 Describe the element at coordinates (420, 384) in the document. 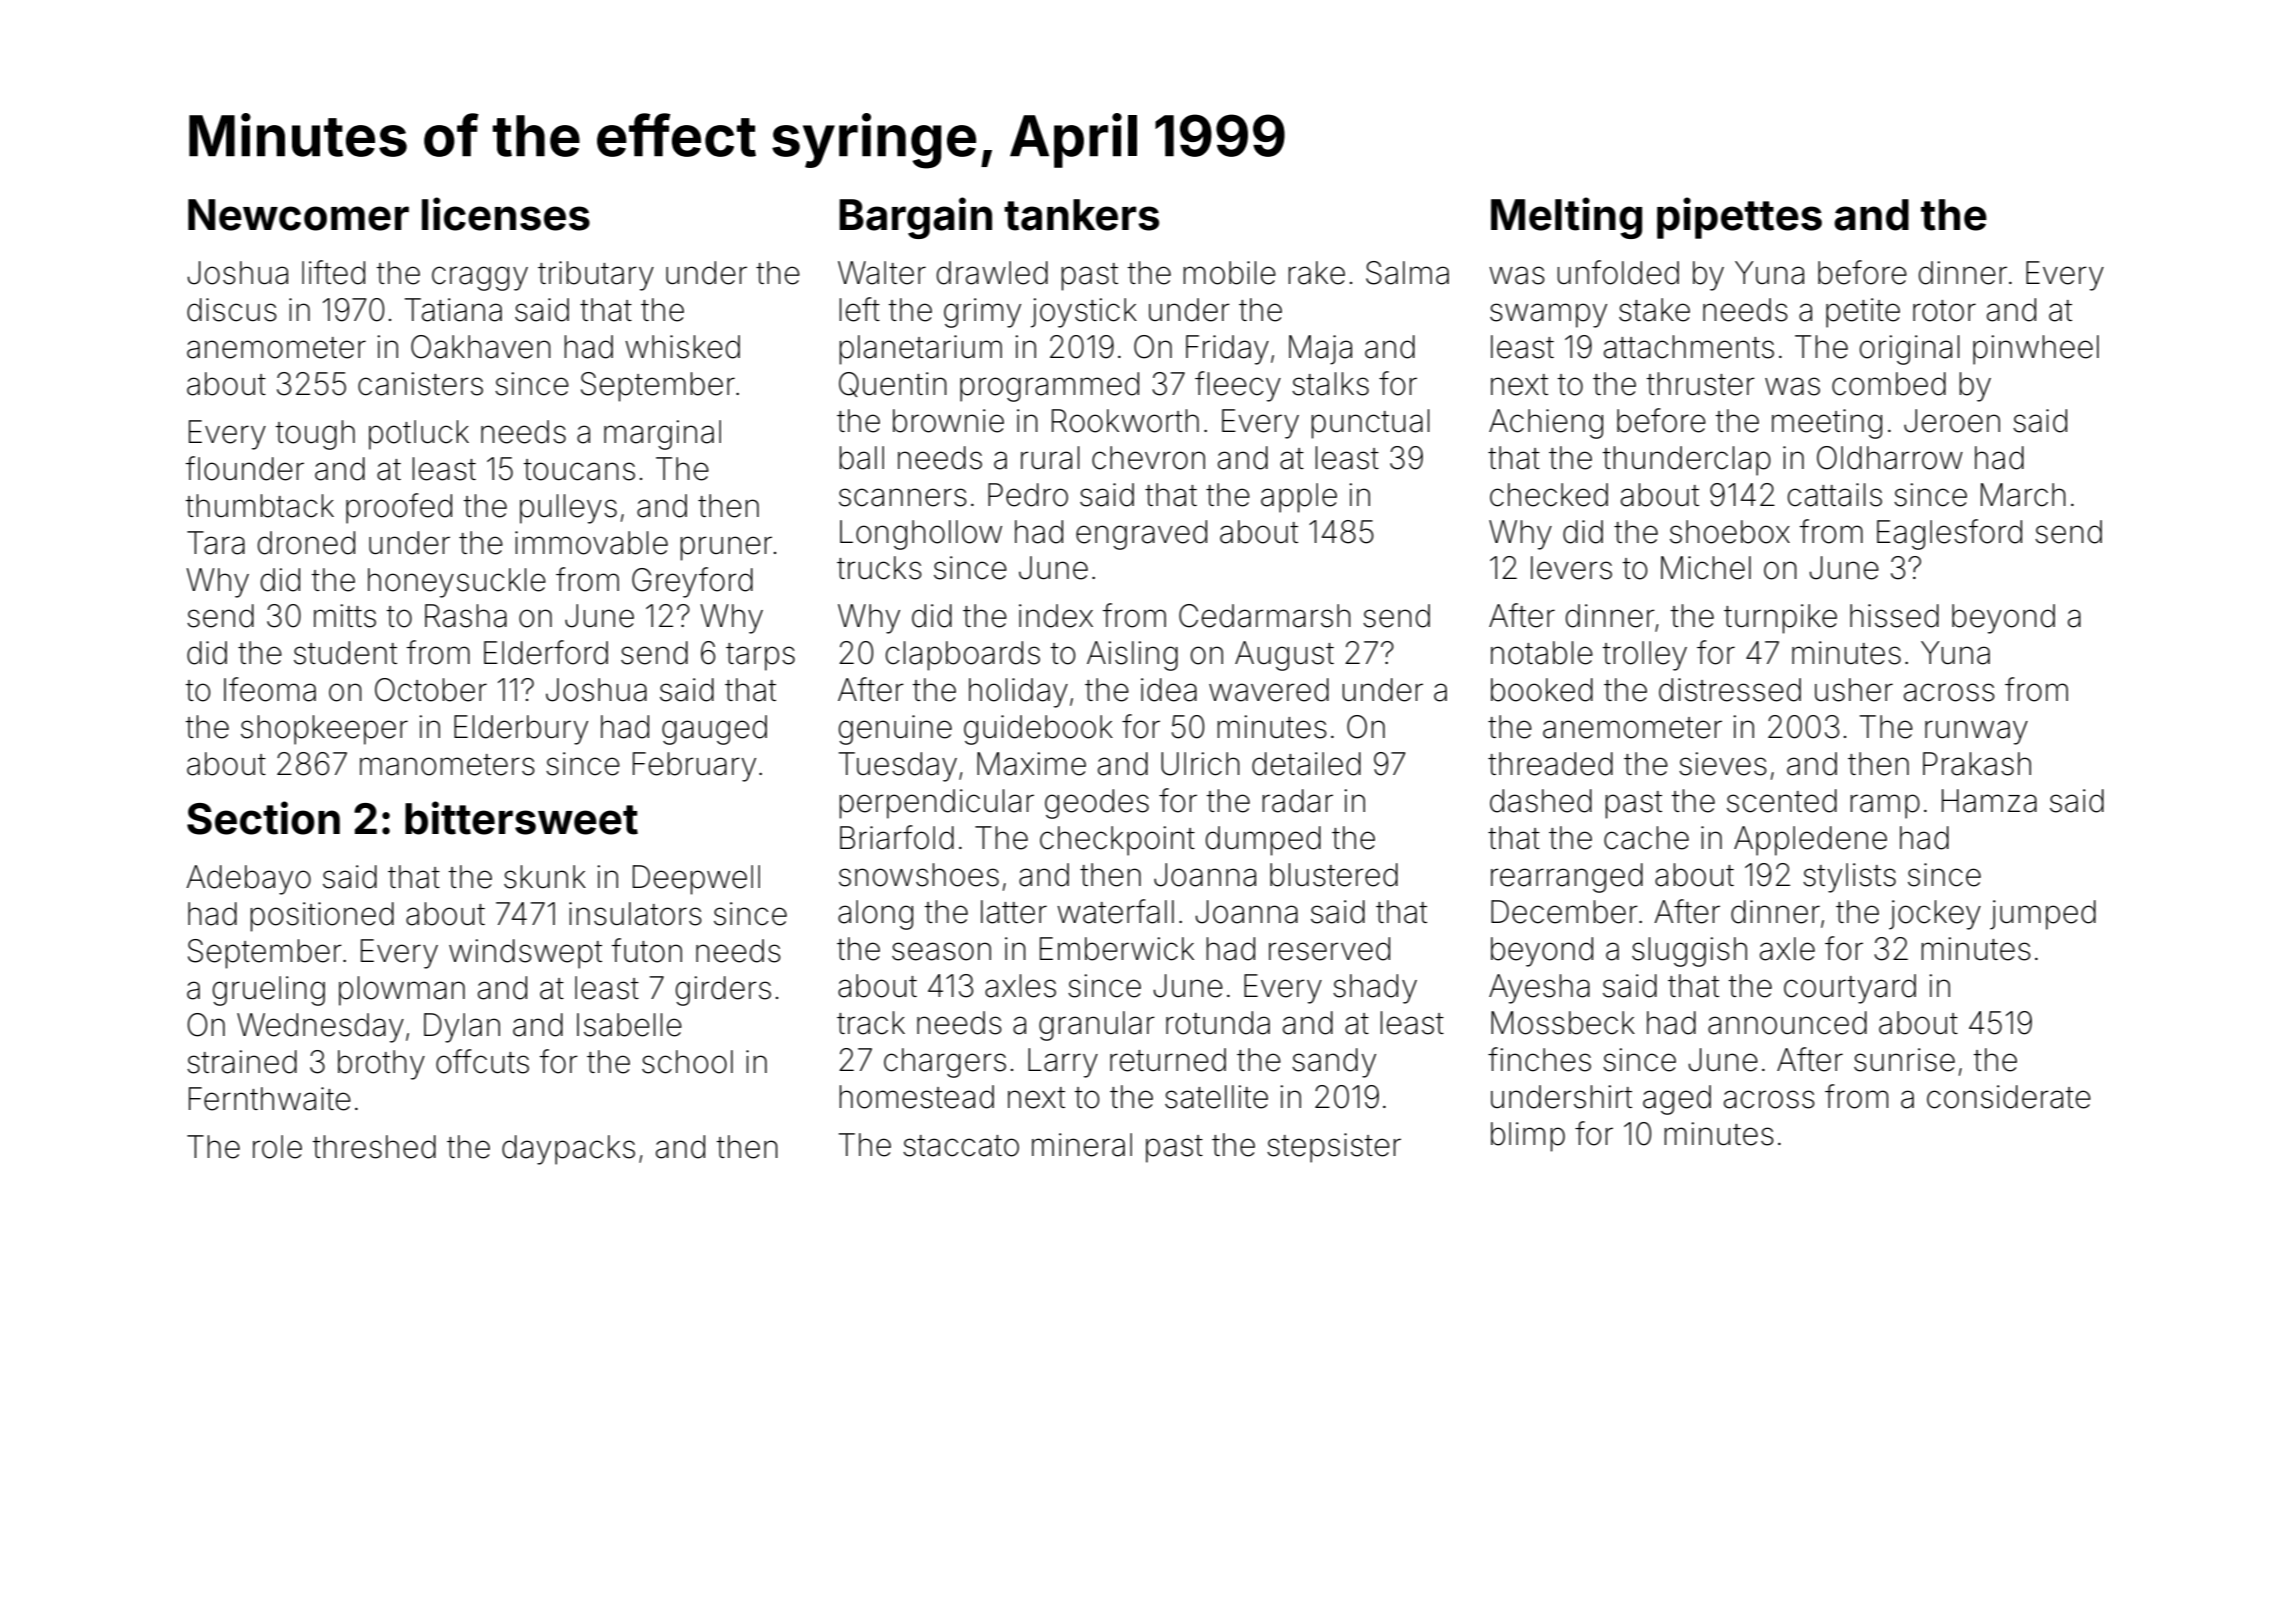

I see `canisters` at that location.
